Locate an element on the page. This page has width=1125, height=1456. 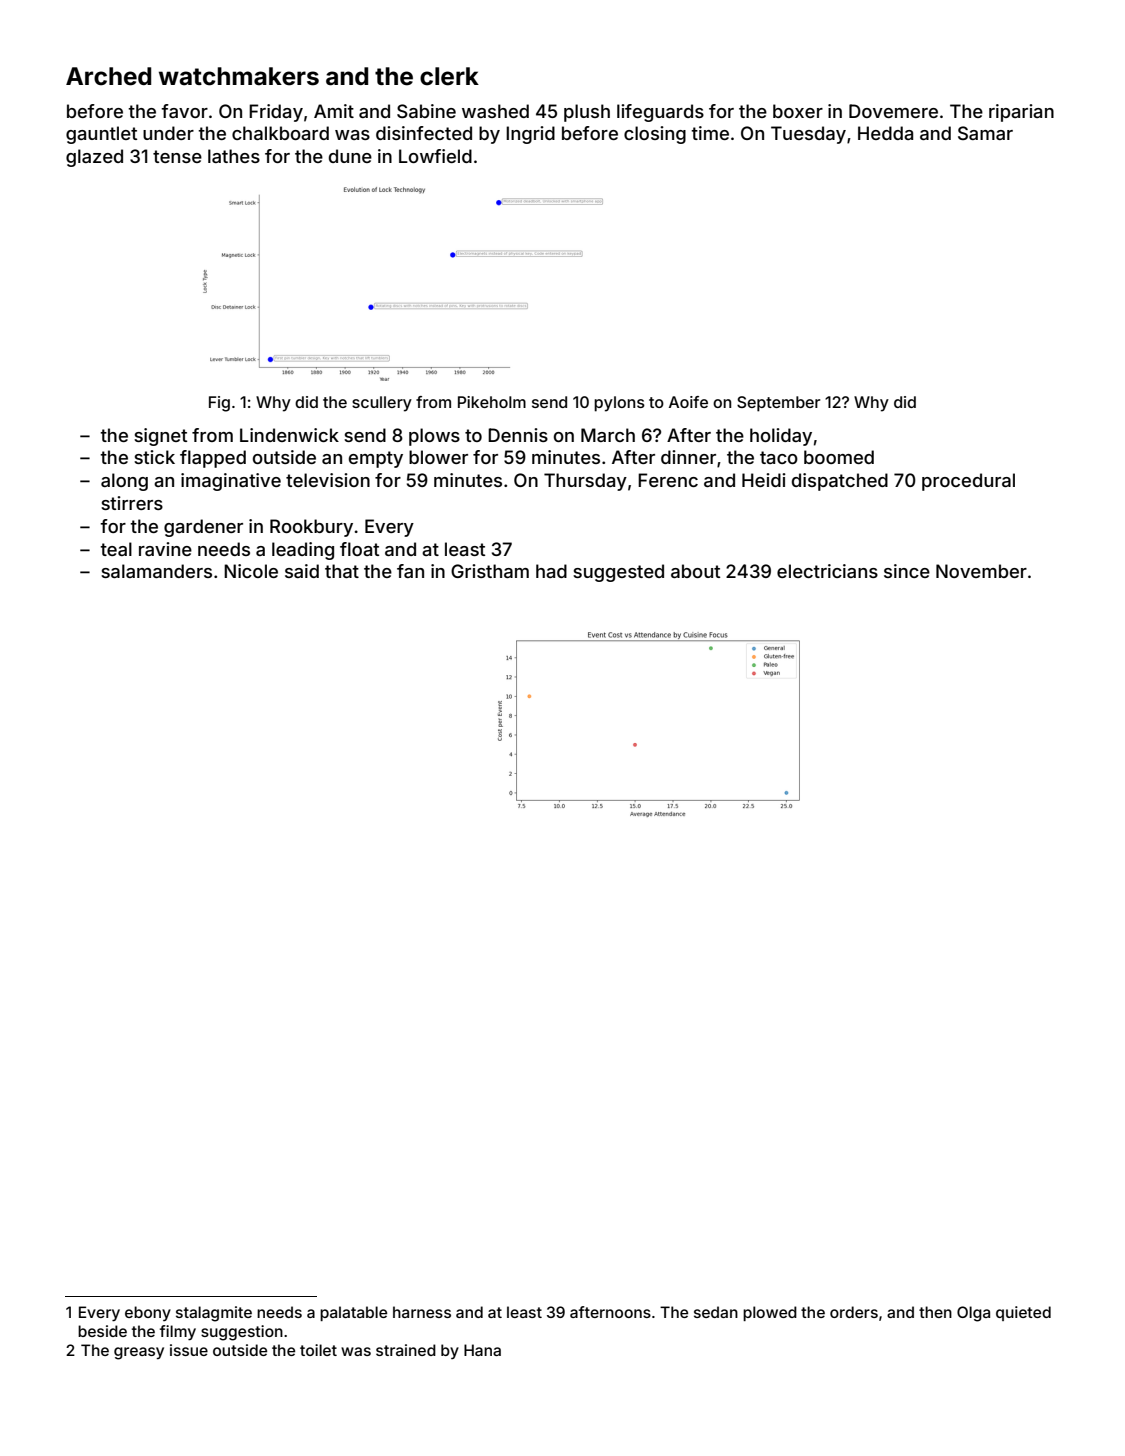
plowed is located at coordinates (770, 1313).
